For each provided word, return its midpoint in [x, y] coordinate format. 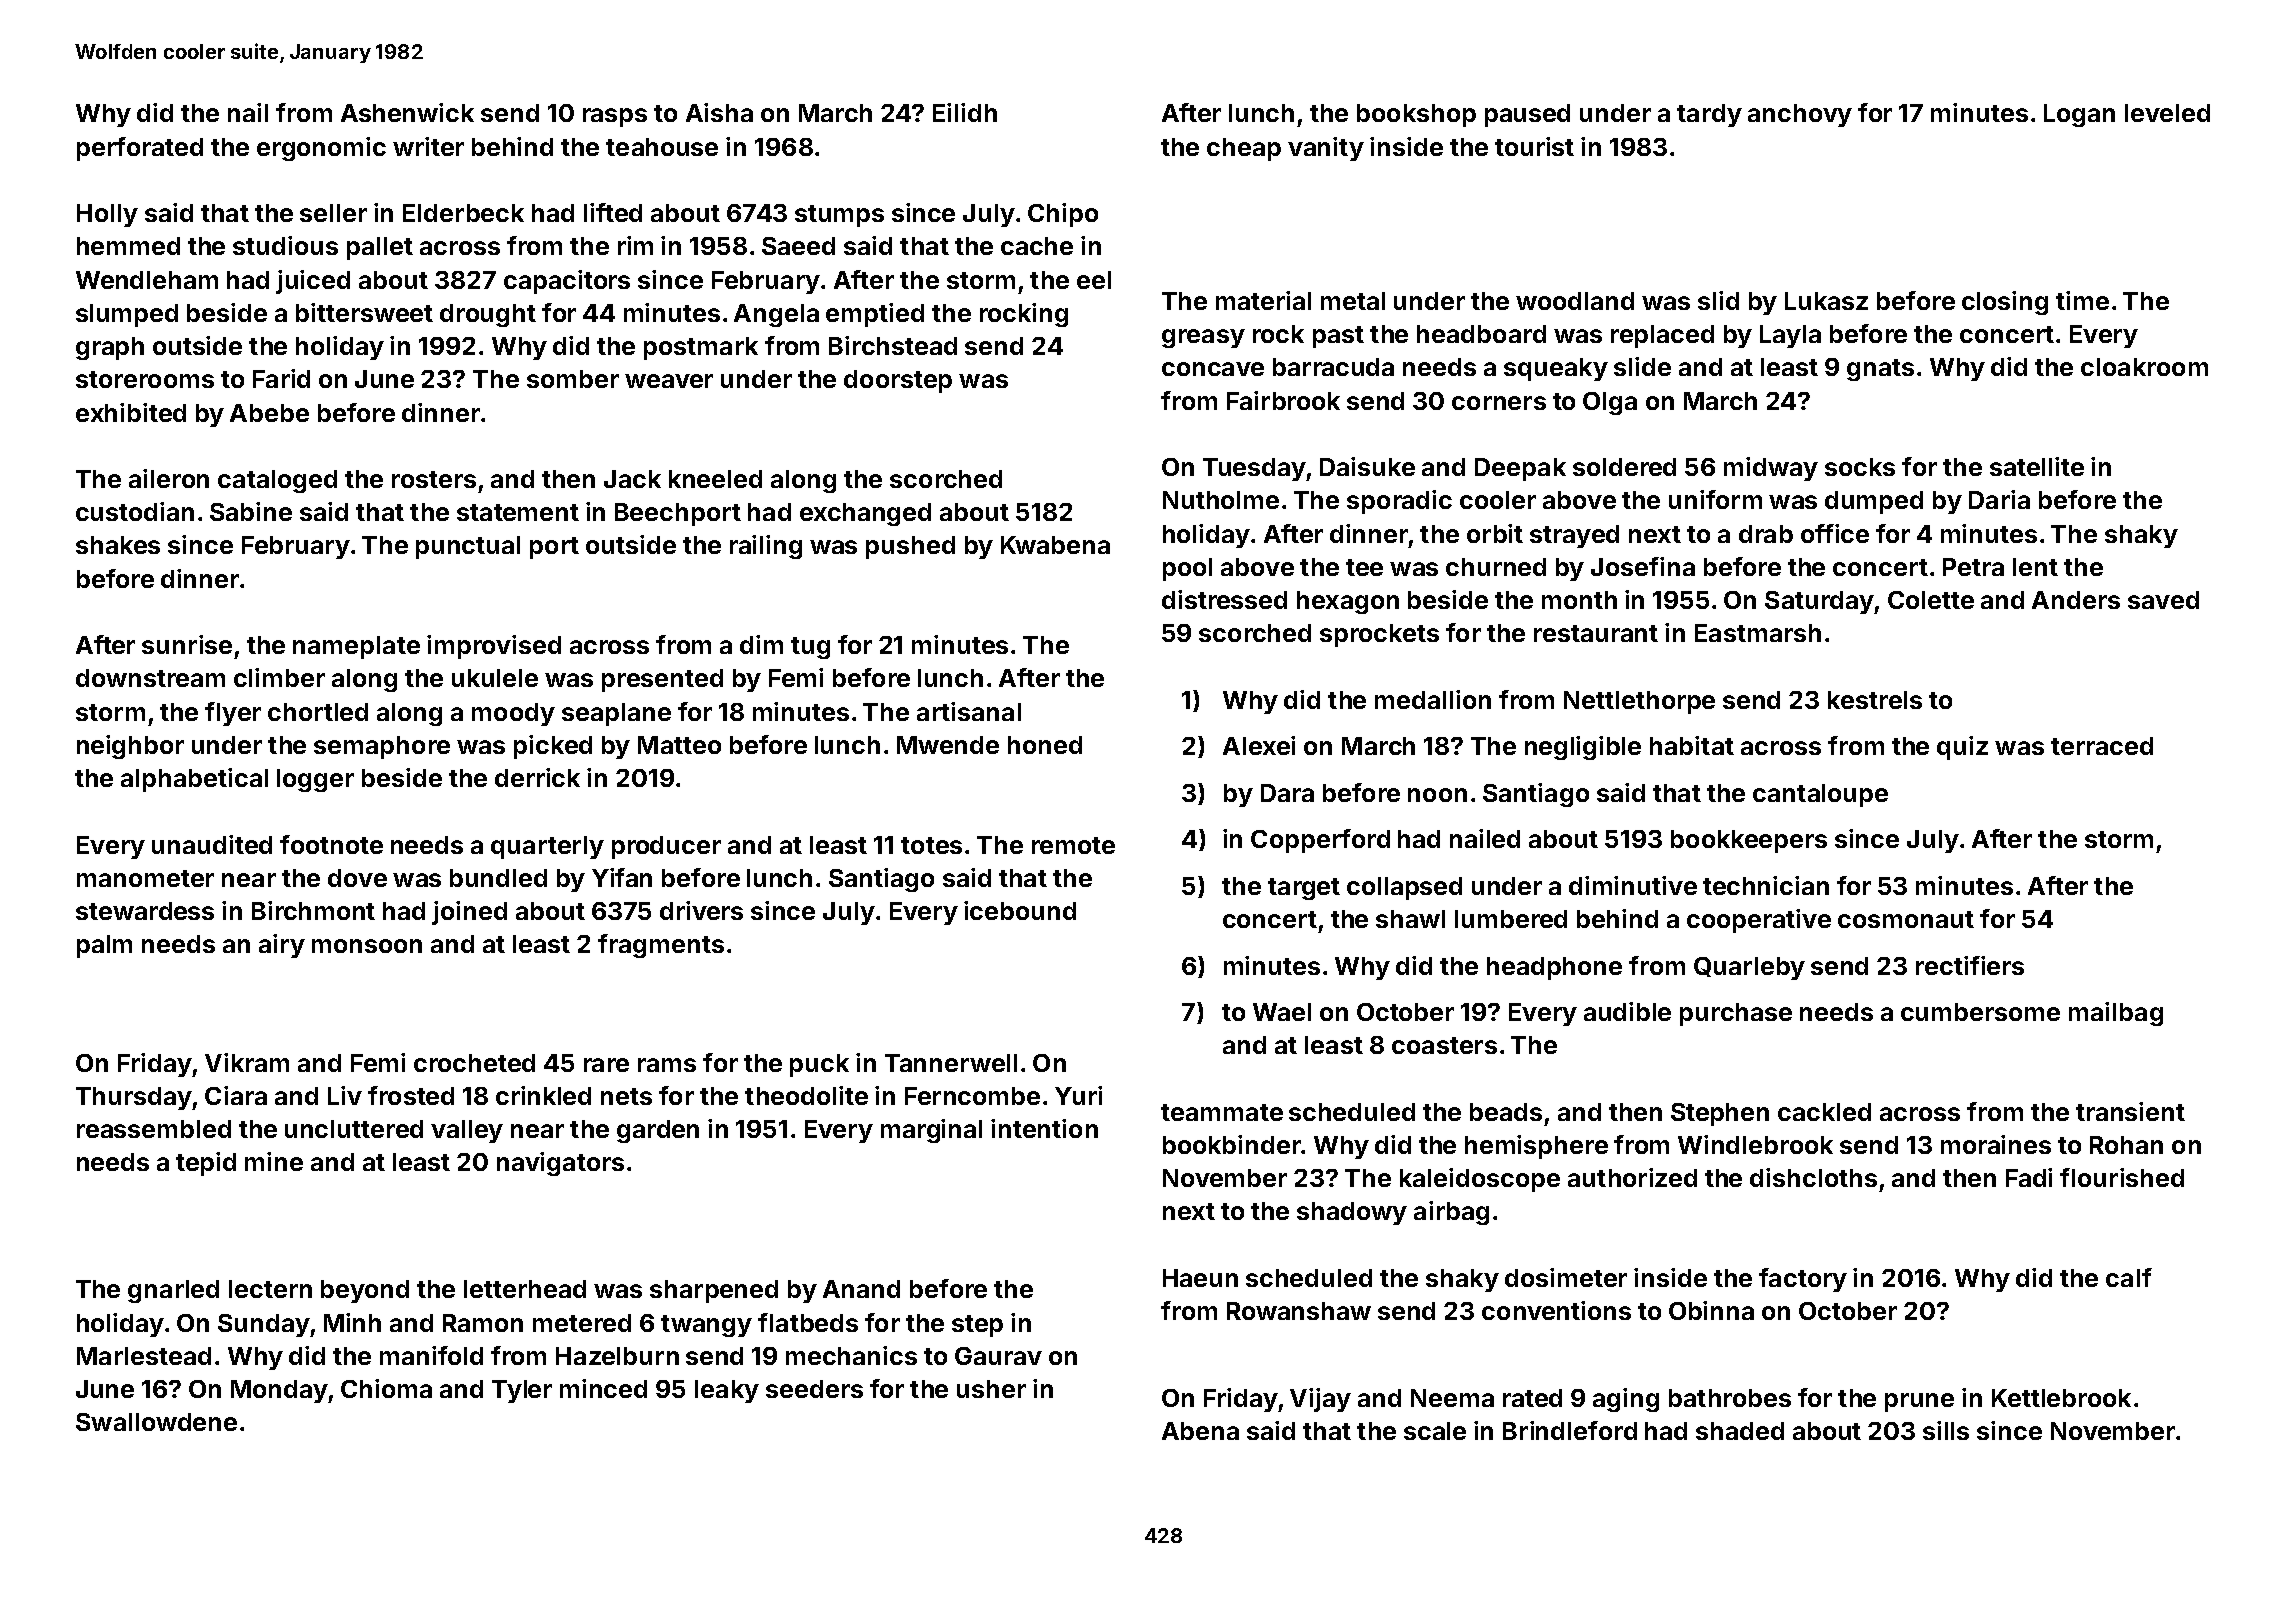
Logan [2079, 115]
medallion [1433, 699]
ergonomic [321, 149]
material [1263, 300]
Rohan [2126, 1145]
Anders [2076, 600]
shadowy [1352, 1213]
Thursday [134, 1098]
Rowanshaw [1299, 1311]
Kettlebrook [2061, 1398]
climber [279, 677]
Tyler [522, 1391]
